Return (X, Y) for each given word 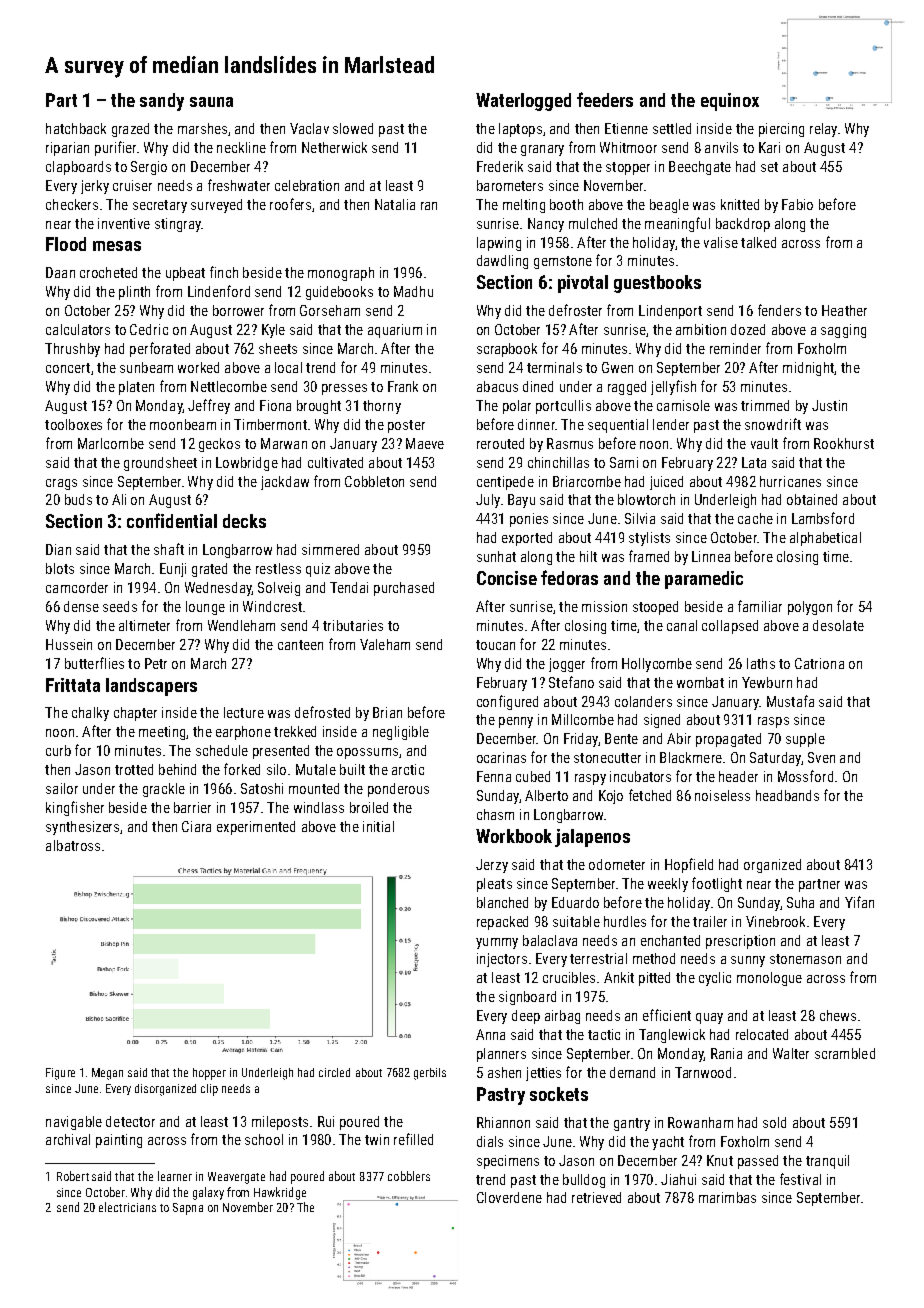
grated (209, 570)
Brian (387, 712)
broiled (369, 807)
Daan (60, 272)
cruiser (132, 185)
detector (130, 1121)
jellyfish (673, 387)
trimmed (765, 405)
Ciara (196, 826)
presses (344, 389)
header (738, 776)
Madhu (413, 291)
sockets (559, 1094)
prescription (740, 942)
